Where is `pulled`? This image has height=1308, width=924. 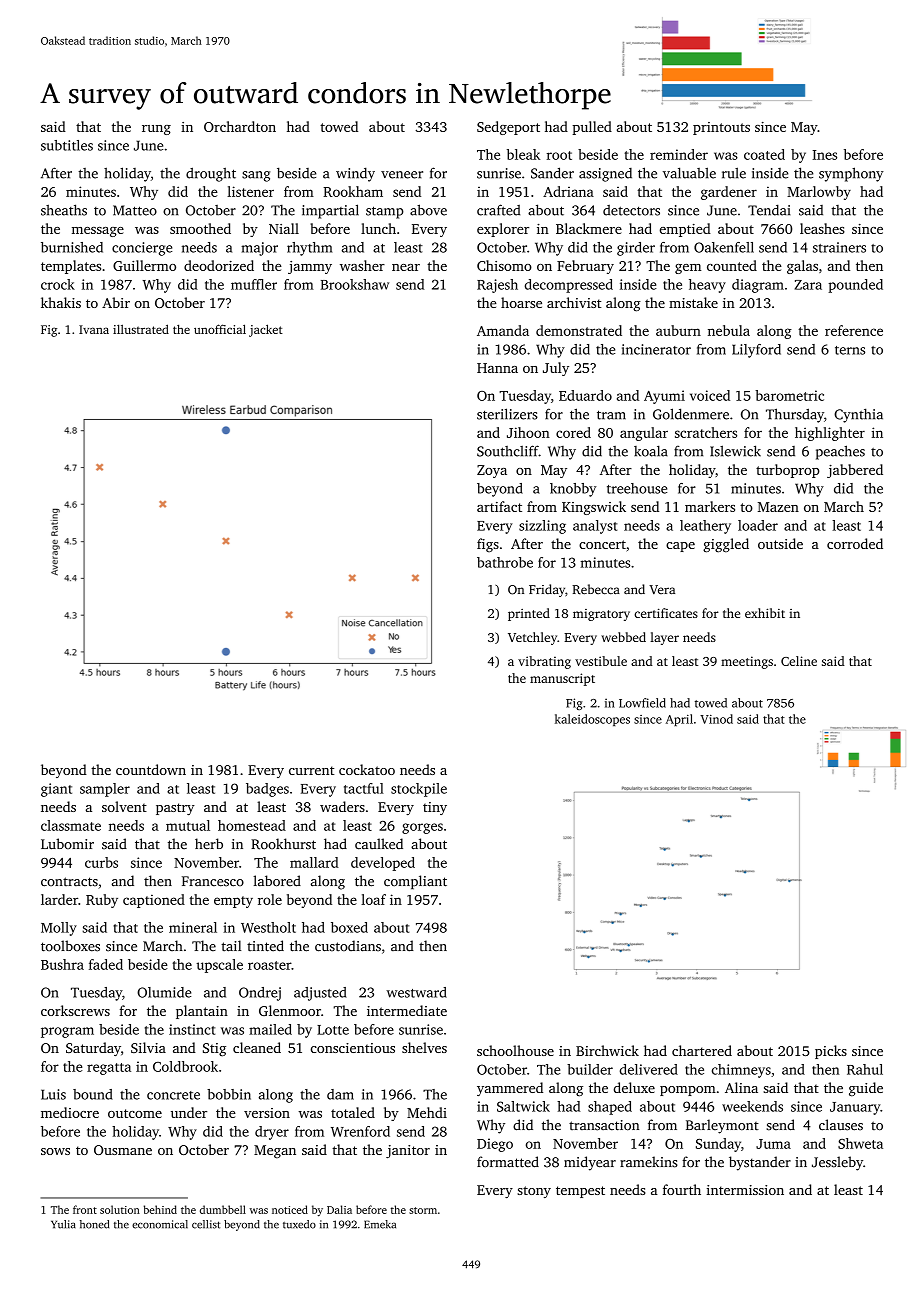
pulled is located at coordinates (592, 128).
